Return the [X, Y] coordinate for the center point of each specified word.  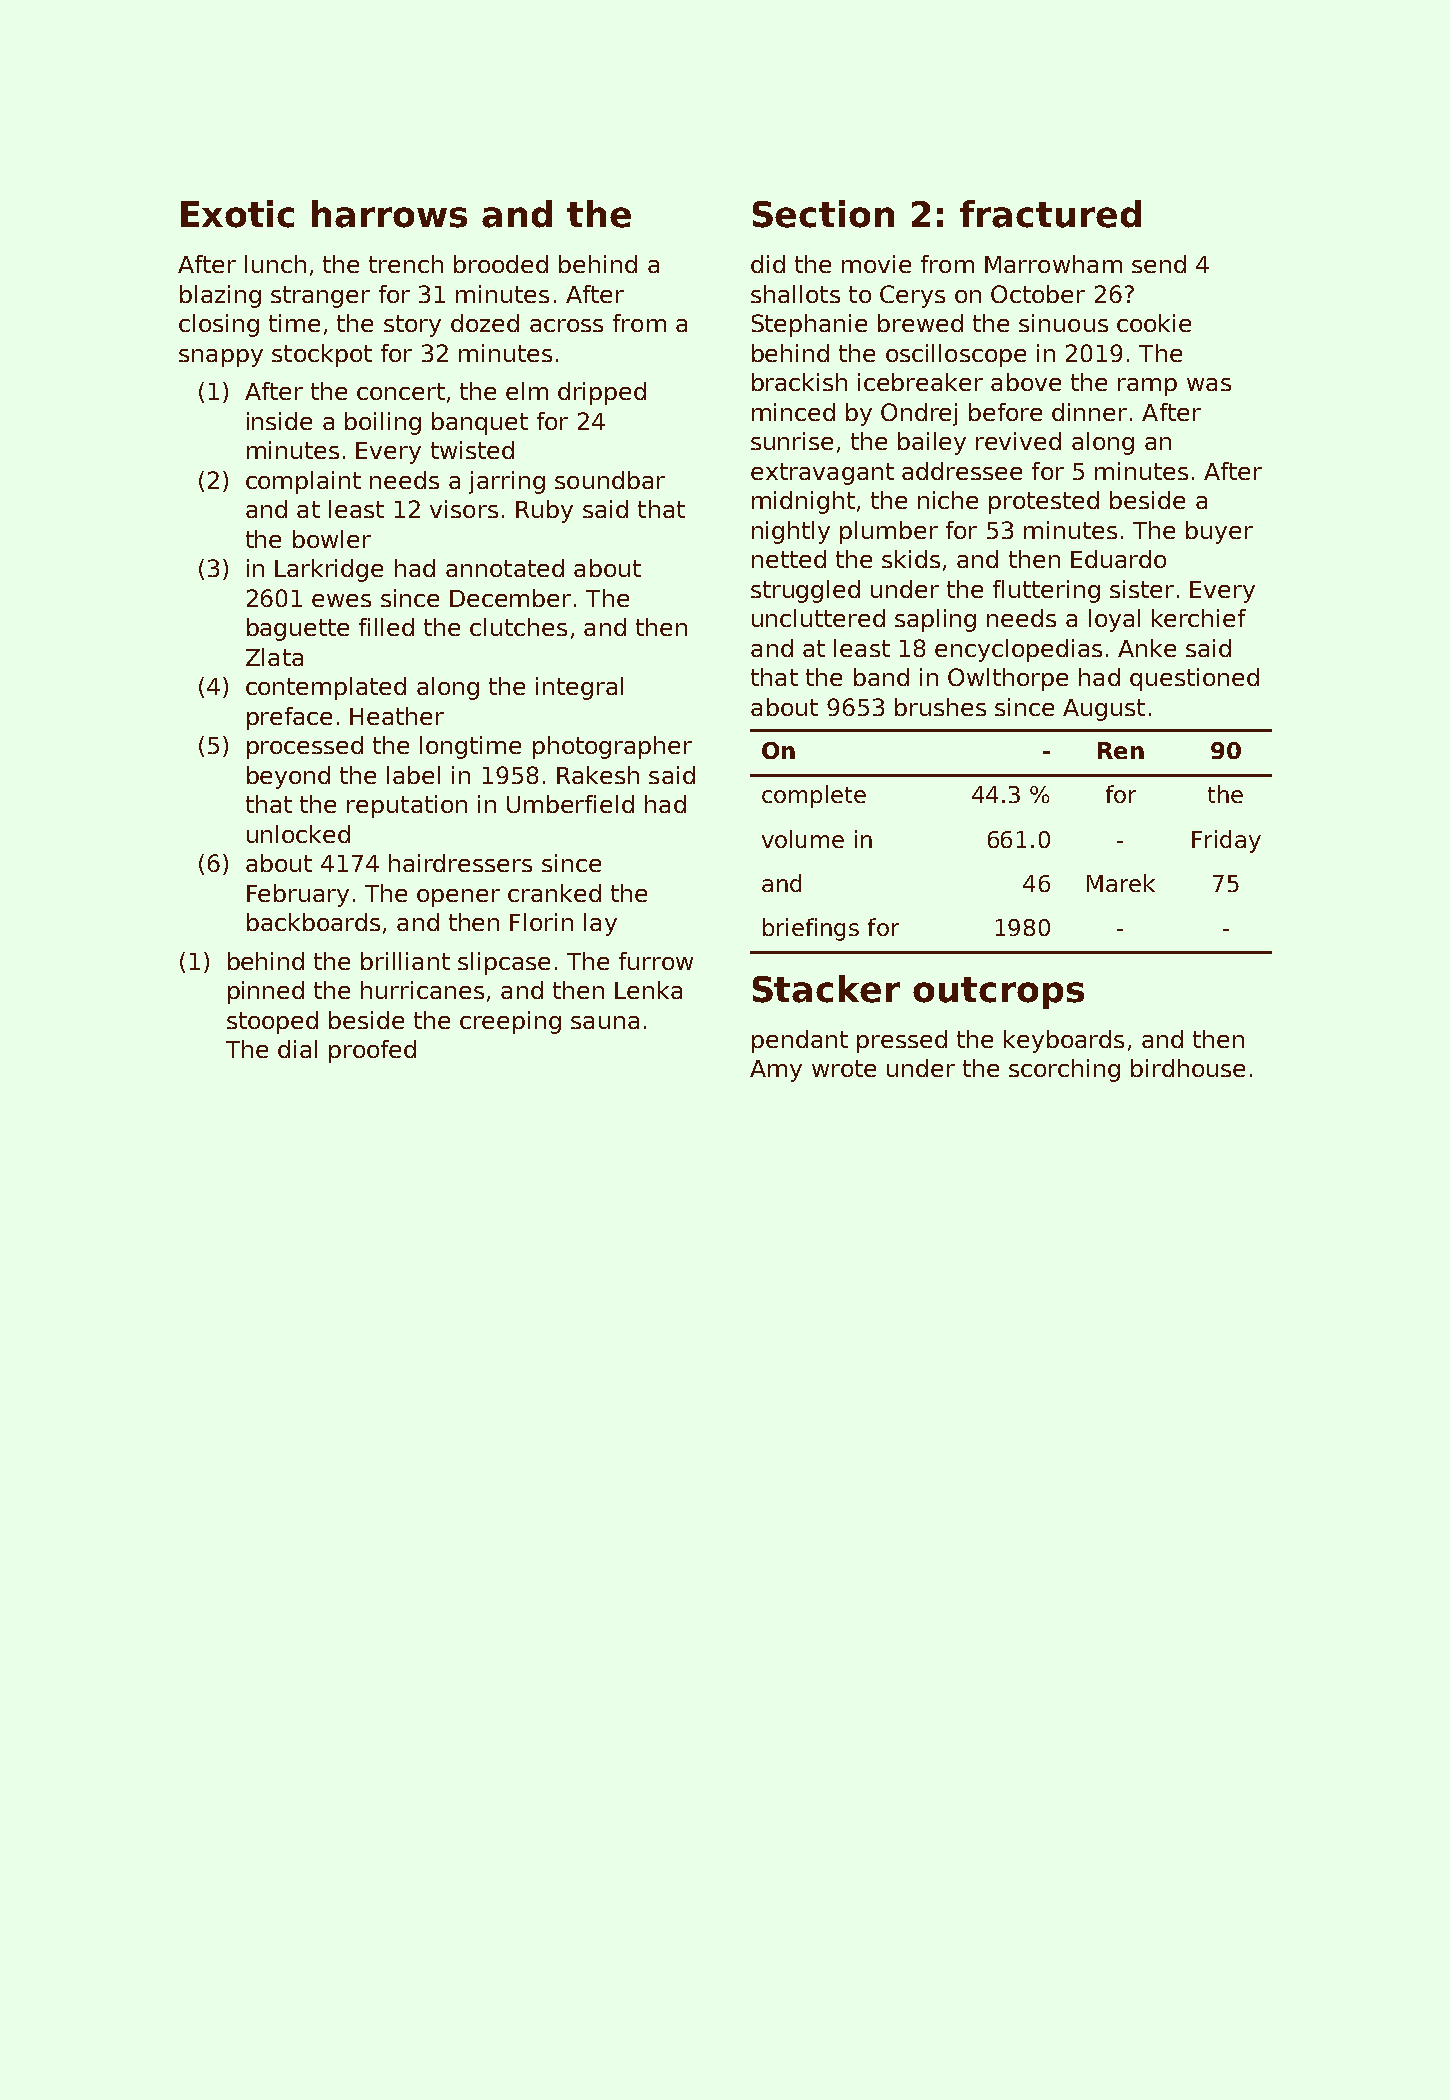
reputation [407, 806]
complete [814, 796]
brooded [501, 264]
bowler [332, 539]
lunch [275, 264]
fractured [1050, 214]
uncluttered [818, 618]
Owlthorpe [1008, 679]
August [1104, 710]
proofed [372, 1051]
